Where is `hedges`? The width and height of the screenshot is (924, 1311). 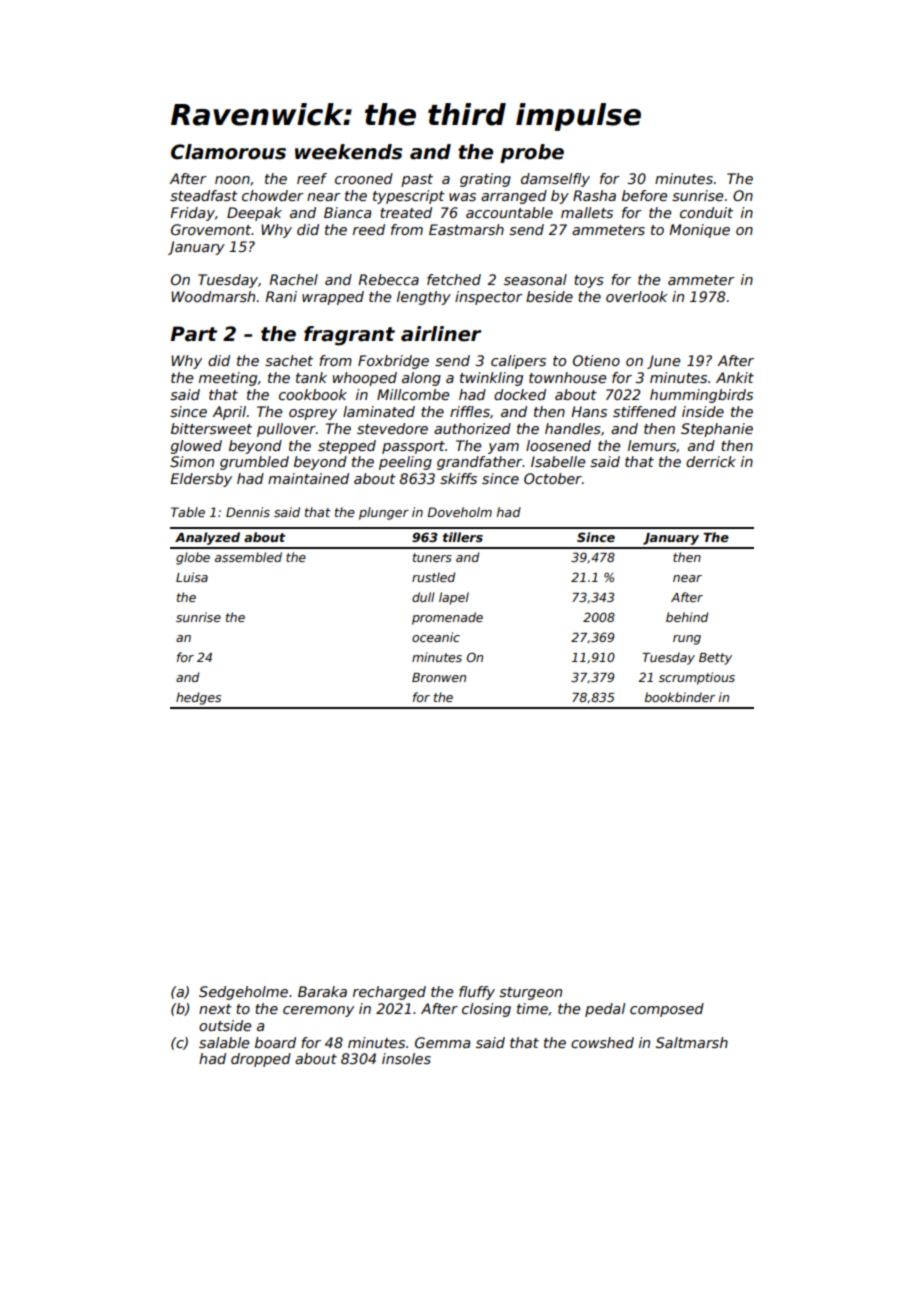 hedges is located at coordinates (198, 698).
